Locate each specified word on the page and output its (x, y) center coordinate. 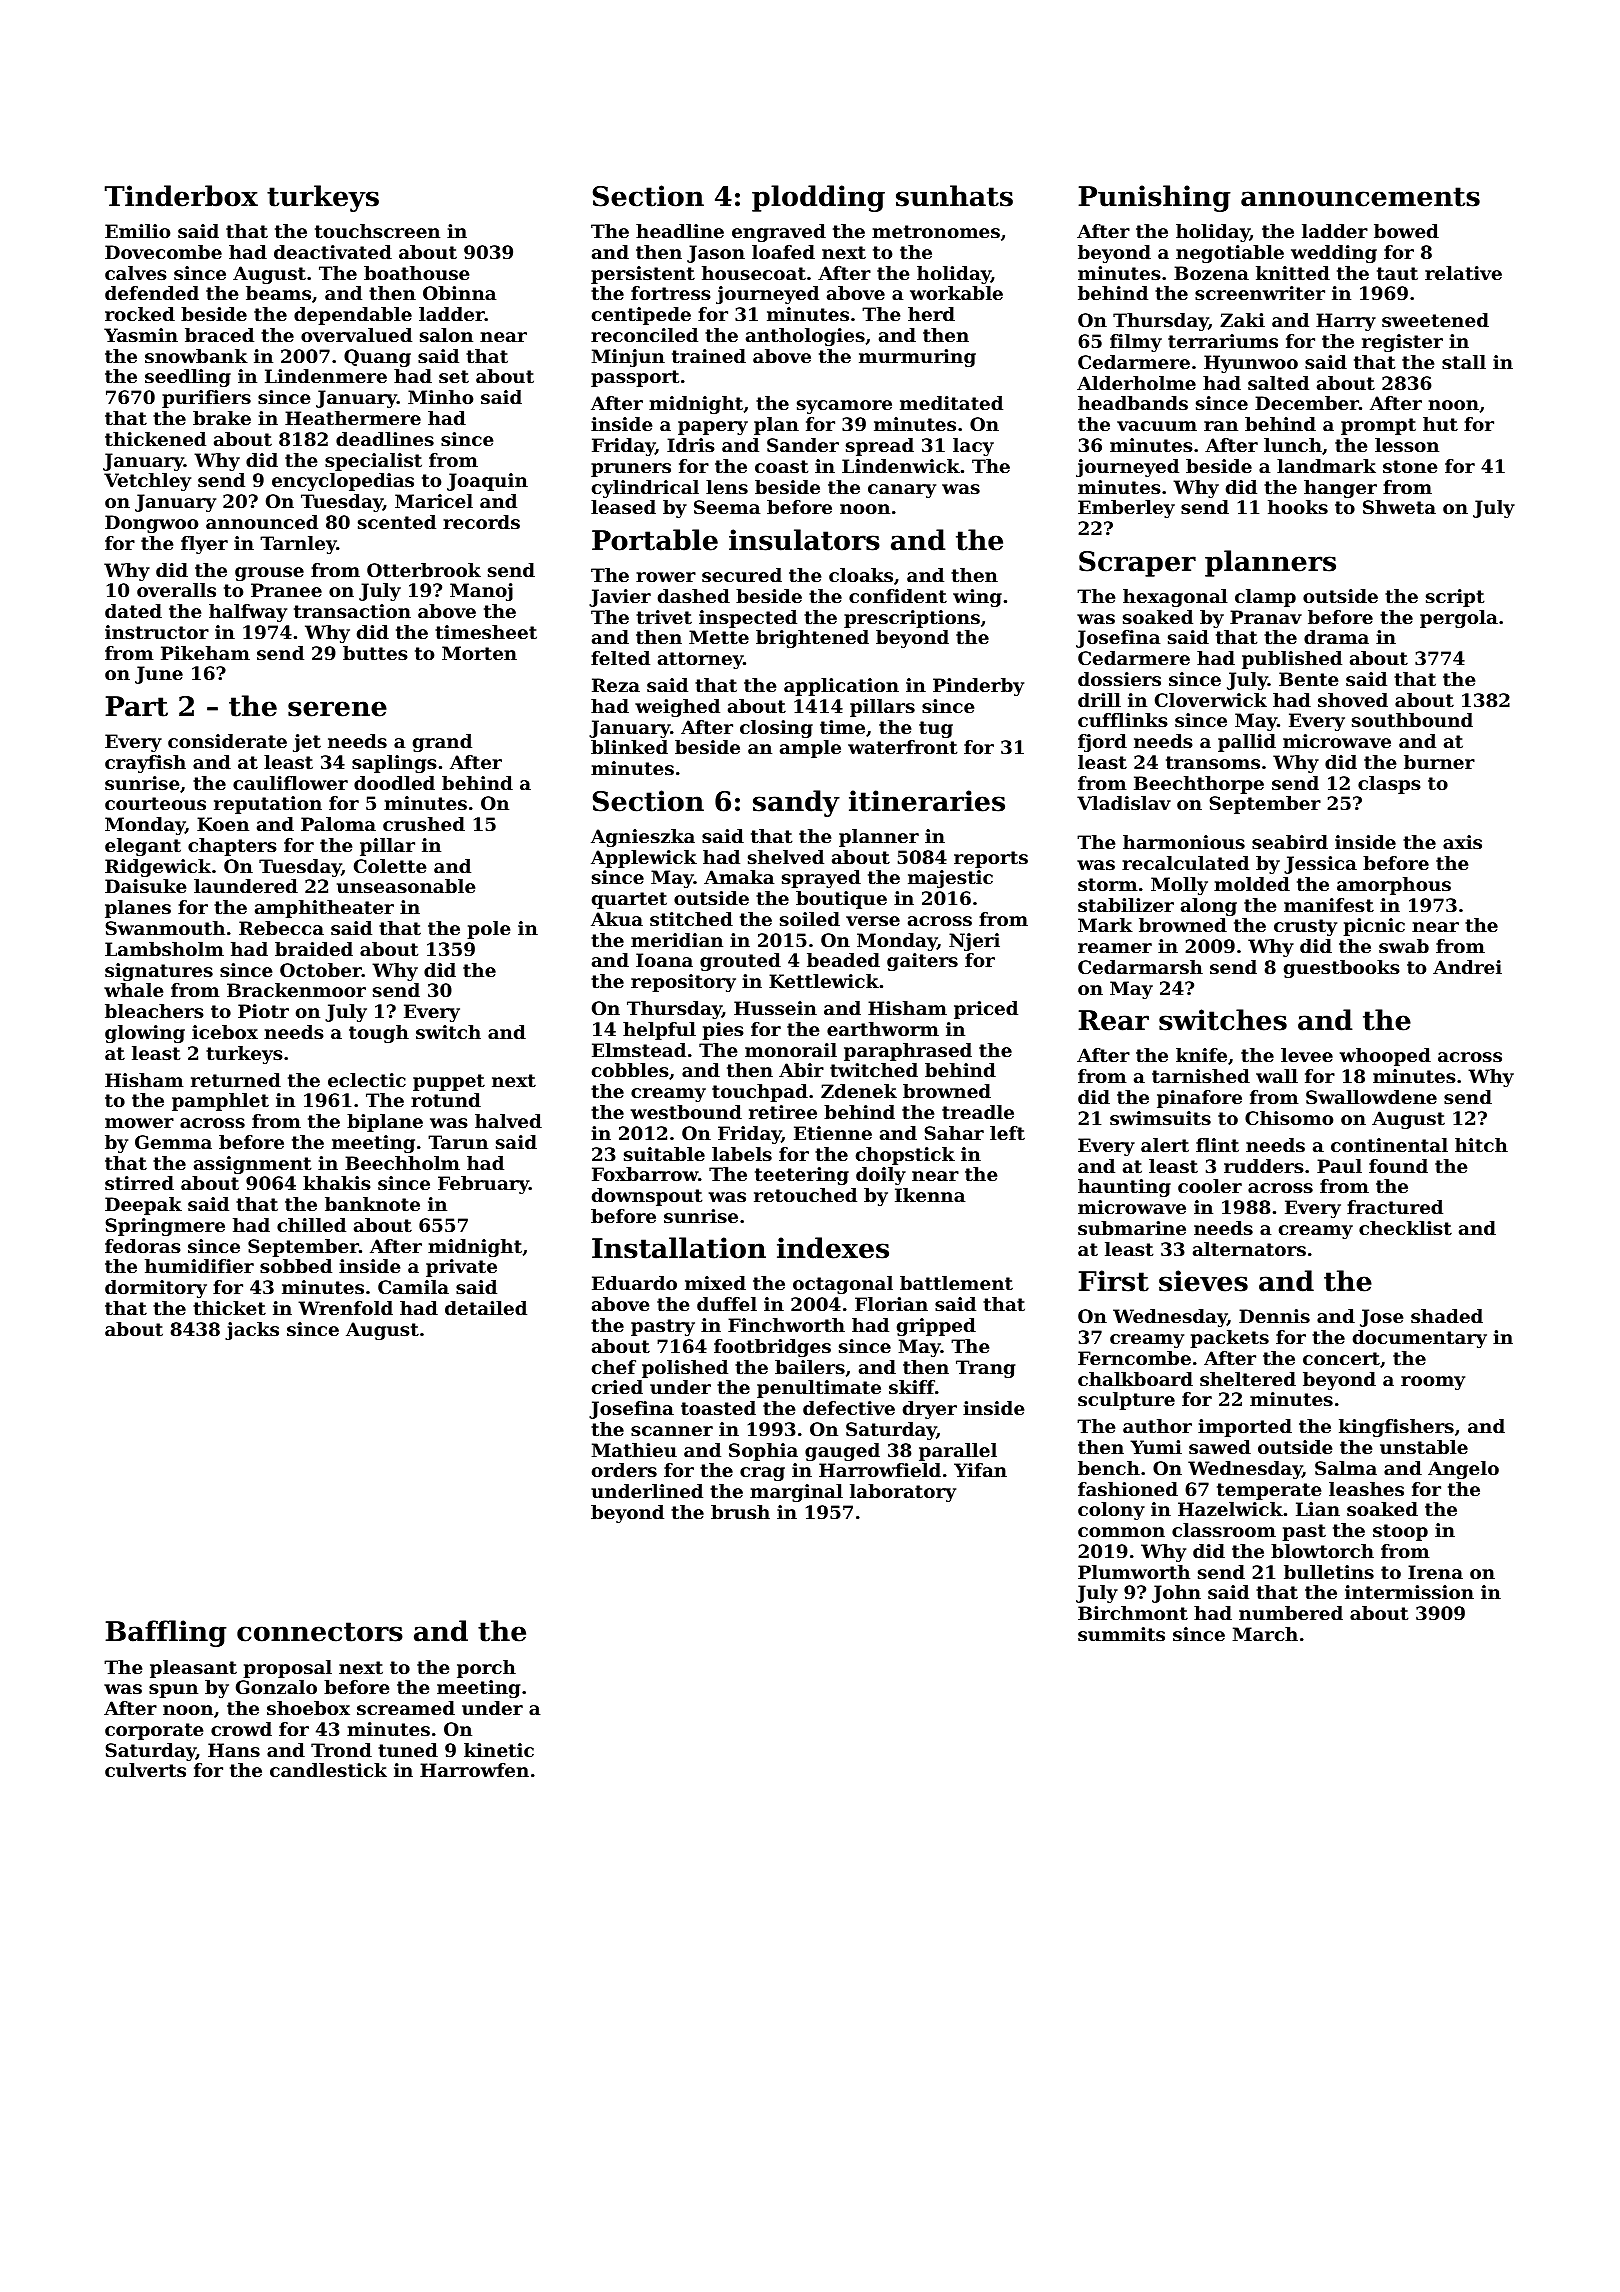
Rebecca (281, 928)
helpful (659, 1031)
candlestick (328, 1770)
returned (236, 1080)
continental (1389, 1145)
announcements (1360, 197)
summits (1121, 1634)
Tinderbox (181, 196)
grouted (740, 962)
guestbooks (1342, 969)
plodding (818, 198)
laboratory (903, 1493)
